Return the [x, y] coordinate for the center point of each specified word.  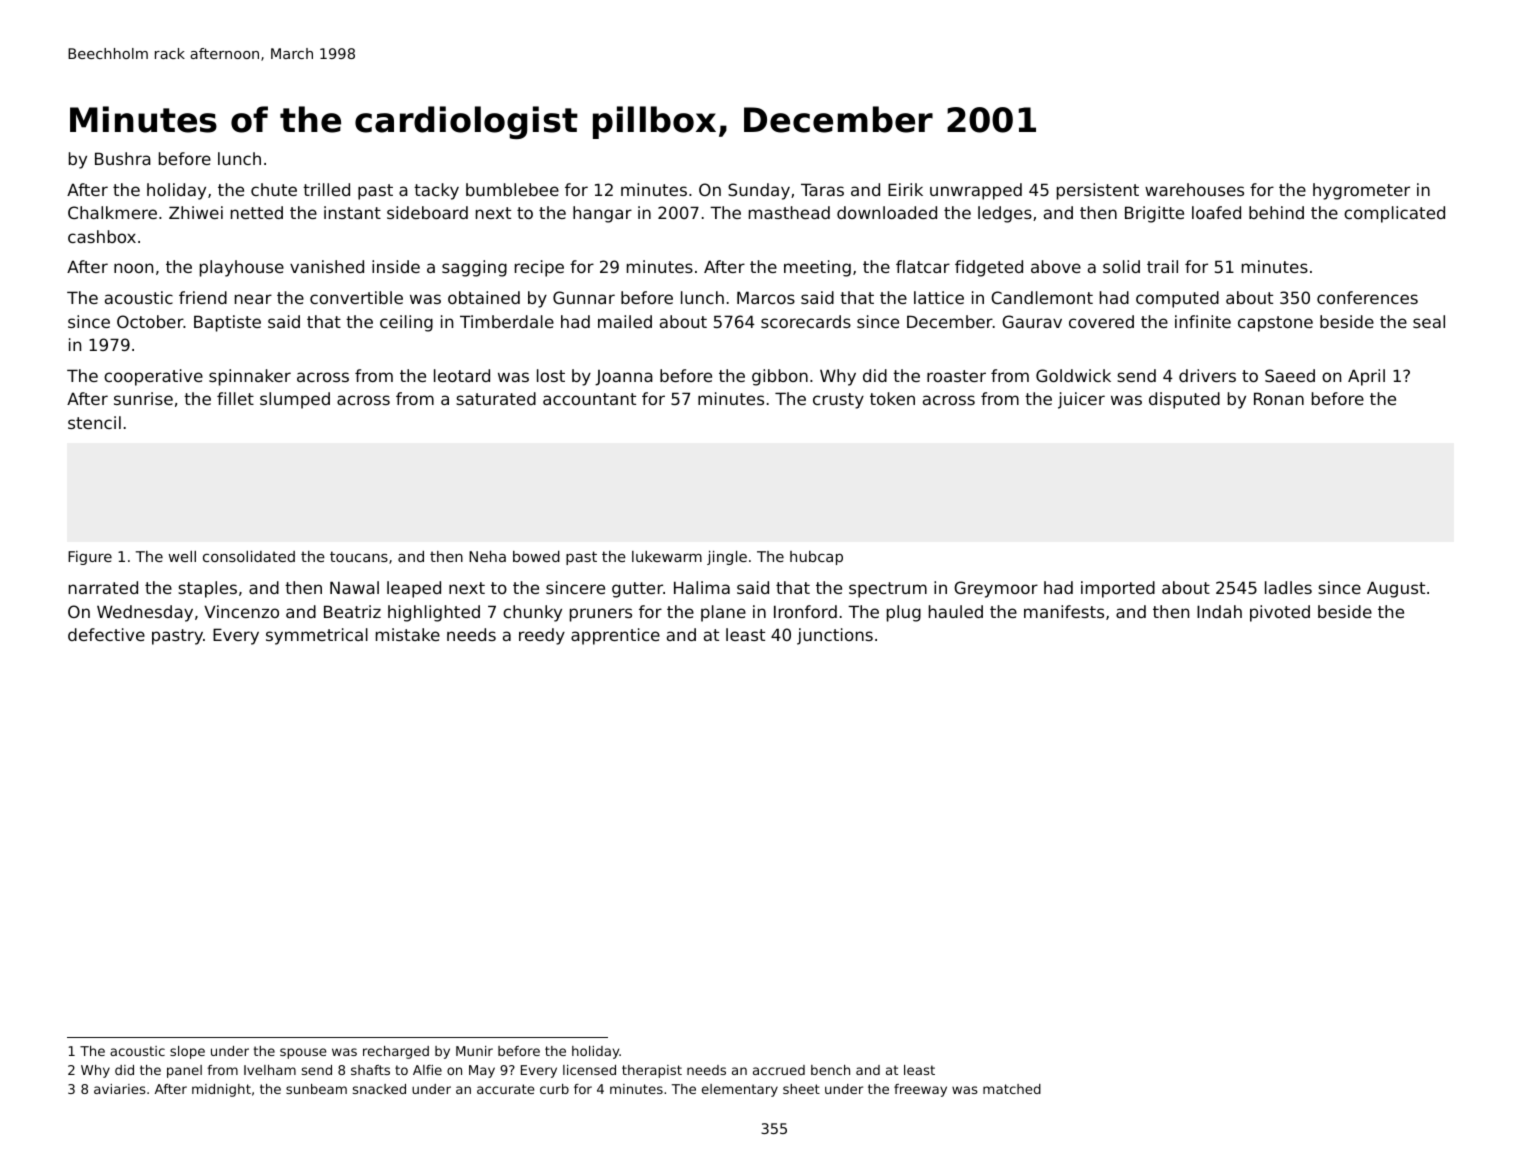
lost [551, 375]
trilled [326, 189]
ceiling [406, 323]
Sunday [759, 191]
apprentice [615, 636]
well [182, 556]
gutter [637, 590]
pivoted [1280, 613]
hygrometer [1361, 191]
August [1396, 589]
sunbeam [316, 1089]
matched [1012, 1089]
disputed [1184, 400]
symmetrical [317, 636]
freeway [920, 1090]
